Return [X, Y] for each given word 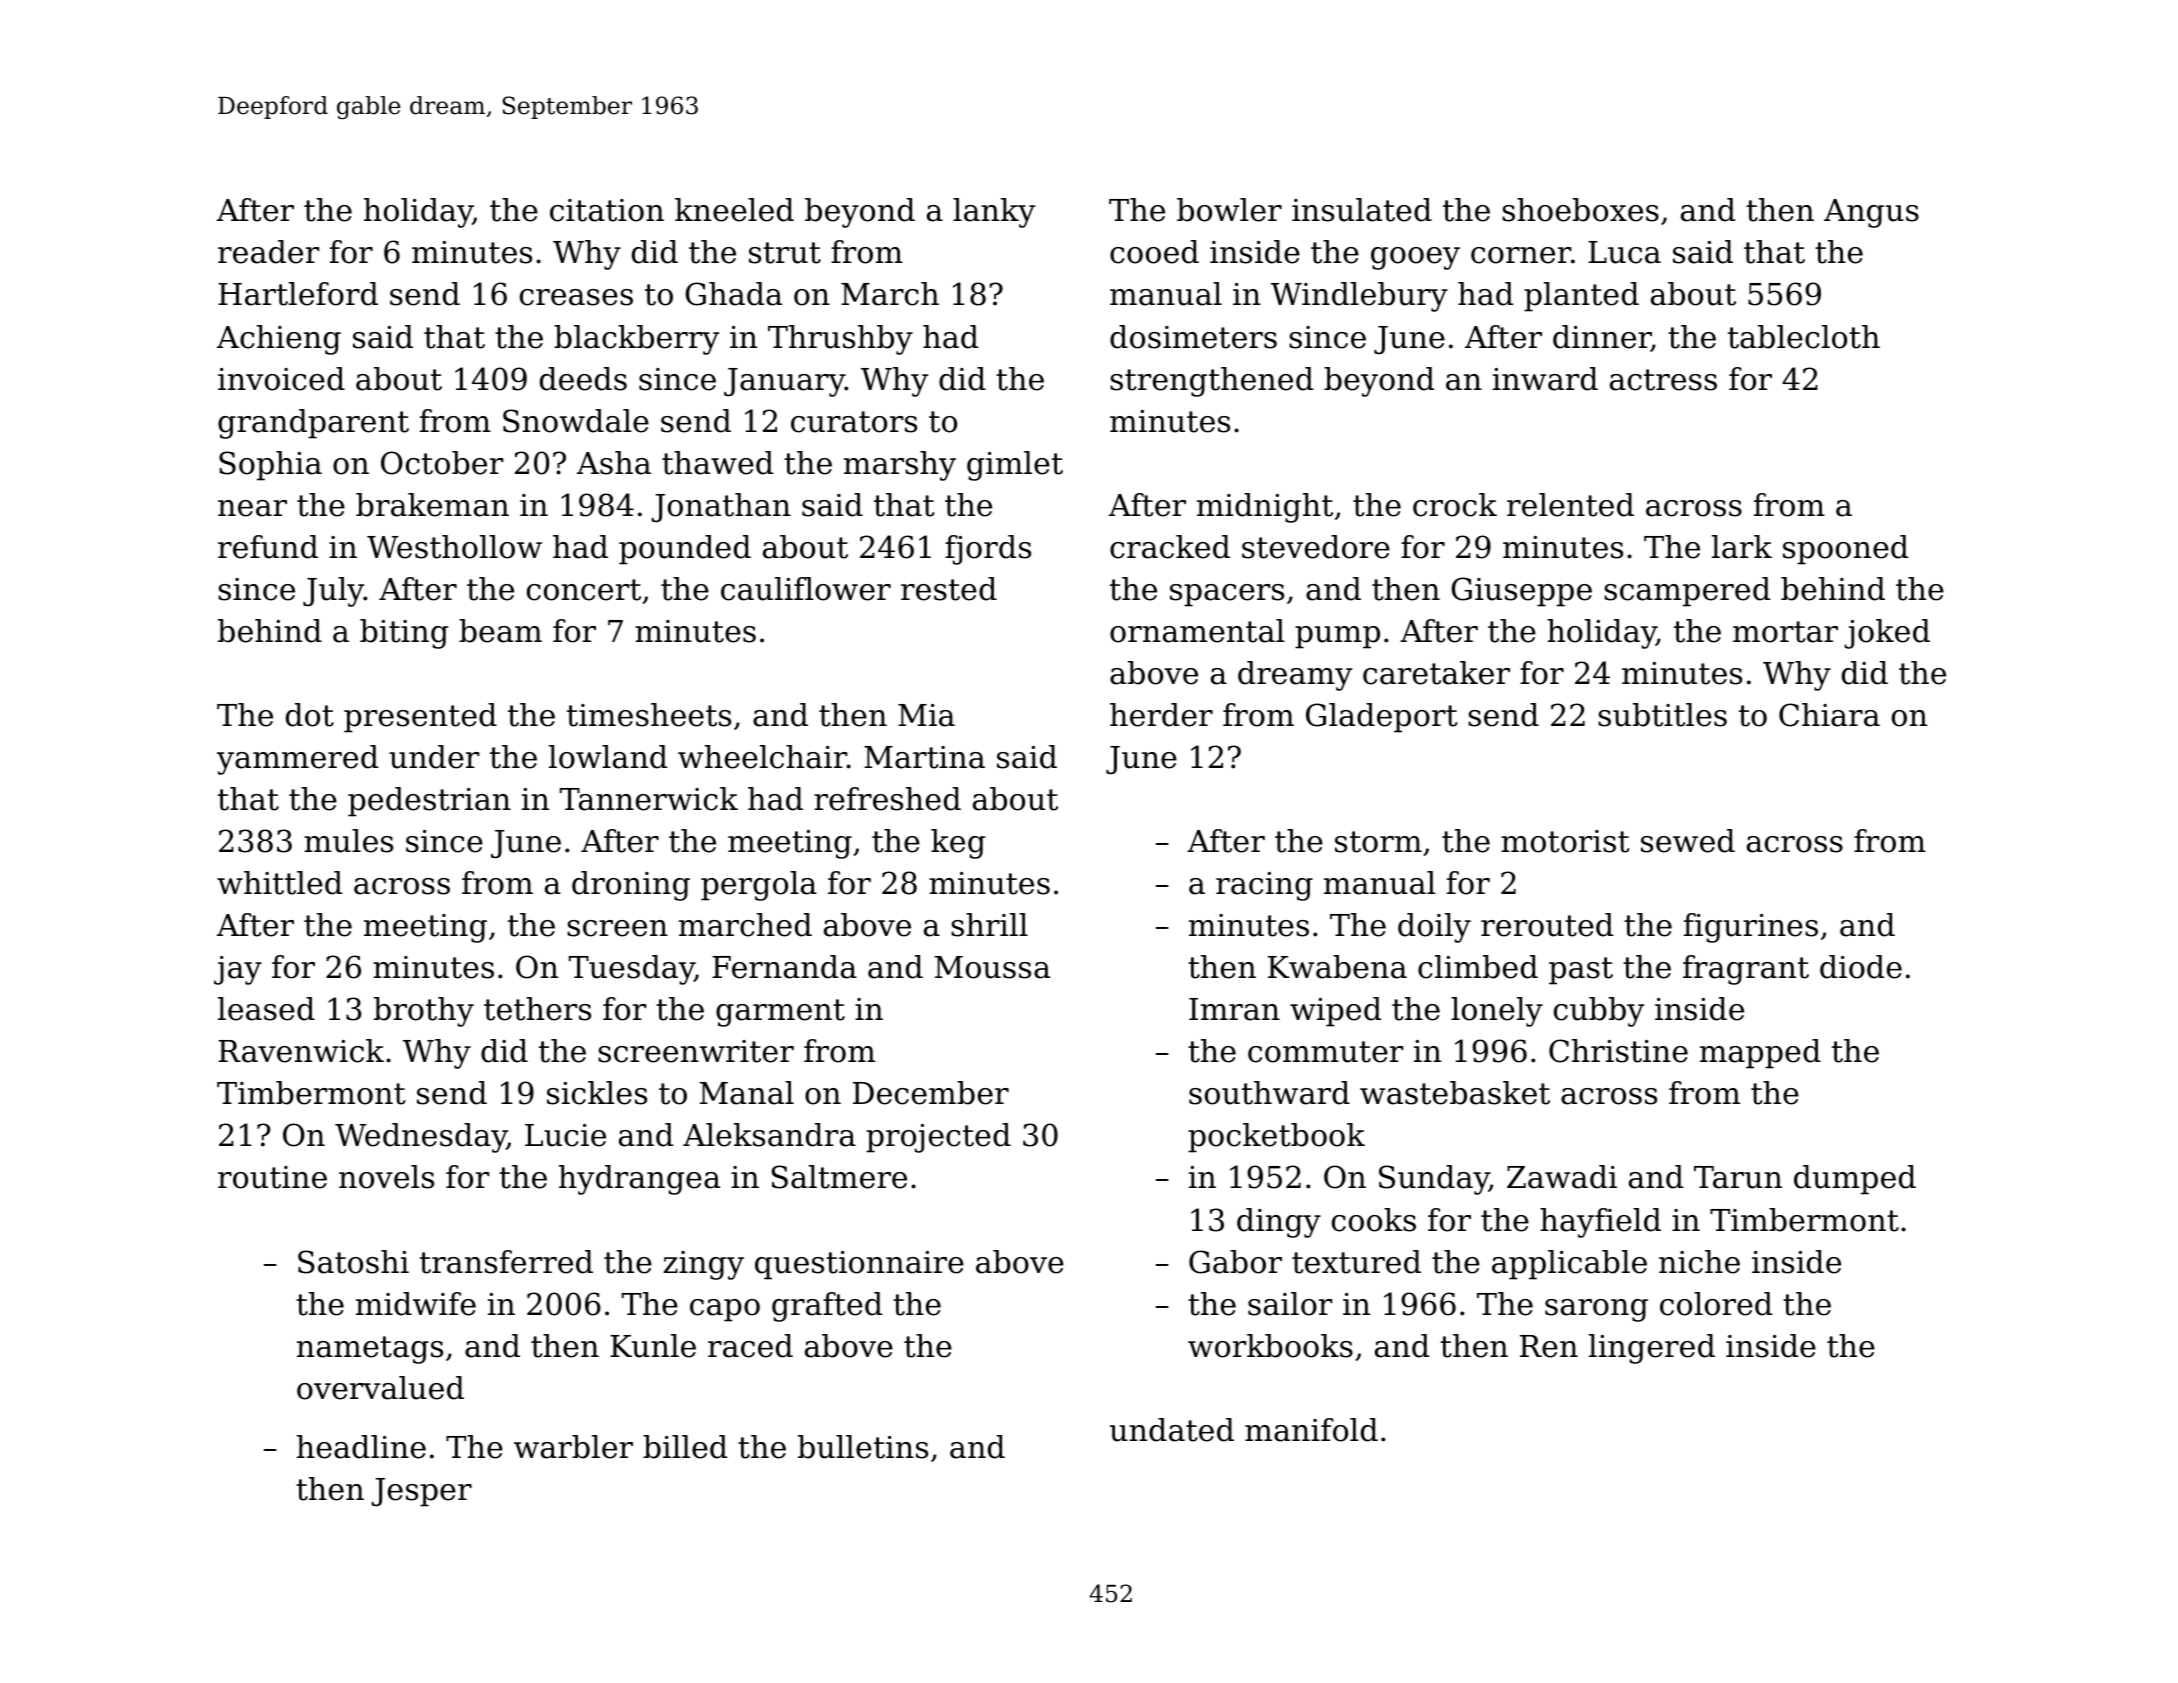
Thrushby [840, 340]
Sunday [1434, 1180]
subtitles [1662, 715]
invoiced [281, 379]
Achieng [279, 340]
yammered [297, 760]
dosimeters [1193, 337]
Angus [1871, 213]
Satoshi [353, 1262]
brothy [424, 1012]
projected [938, 1138]
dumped [1855, 1180]
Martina [924, 757]
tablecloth [1804, 337]
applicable [1569, 1265]
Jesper [421, 1492]
